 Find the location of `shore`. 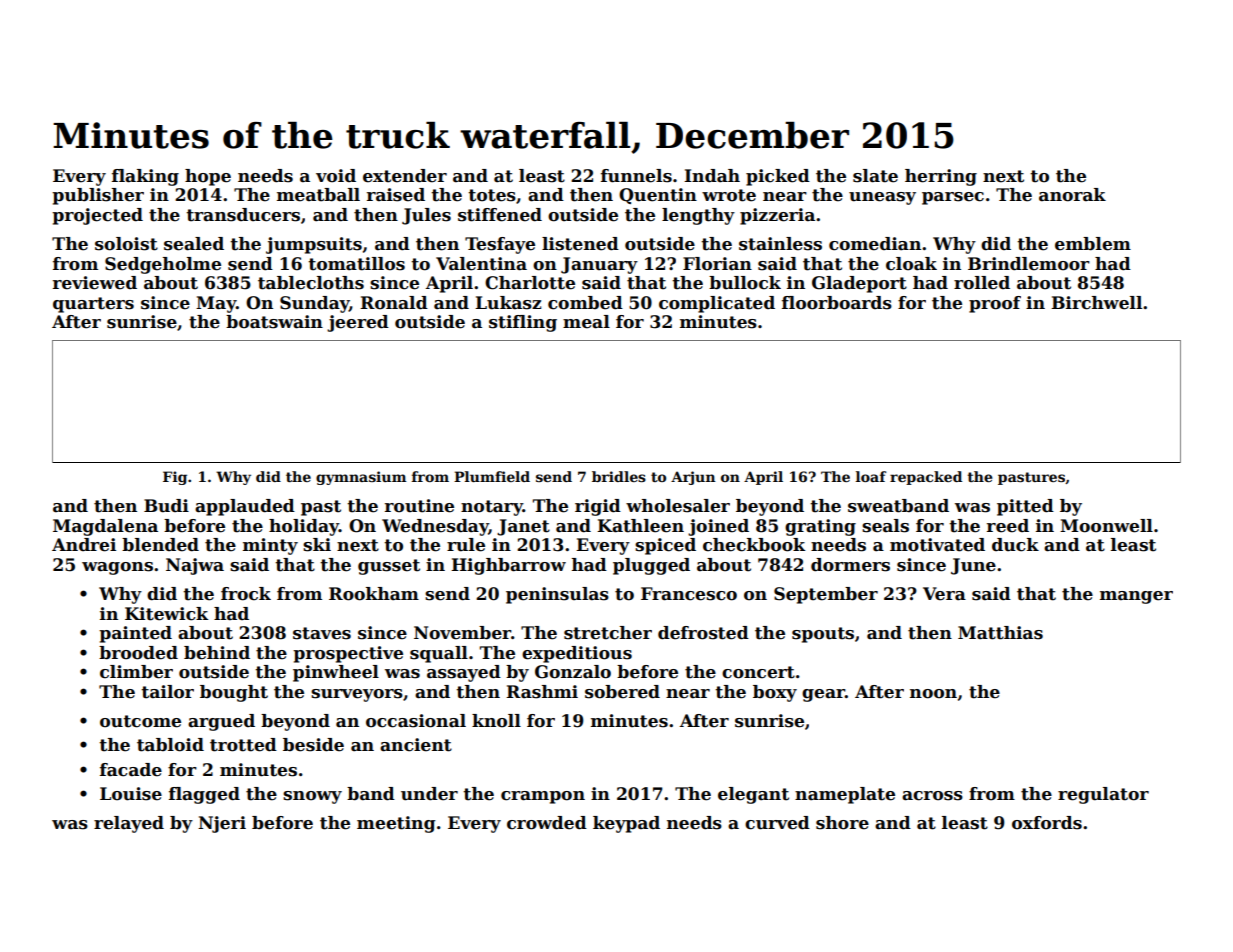

shore is located at coordinates (842, 823).
